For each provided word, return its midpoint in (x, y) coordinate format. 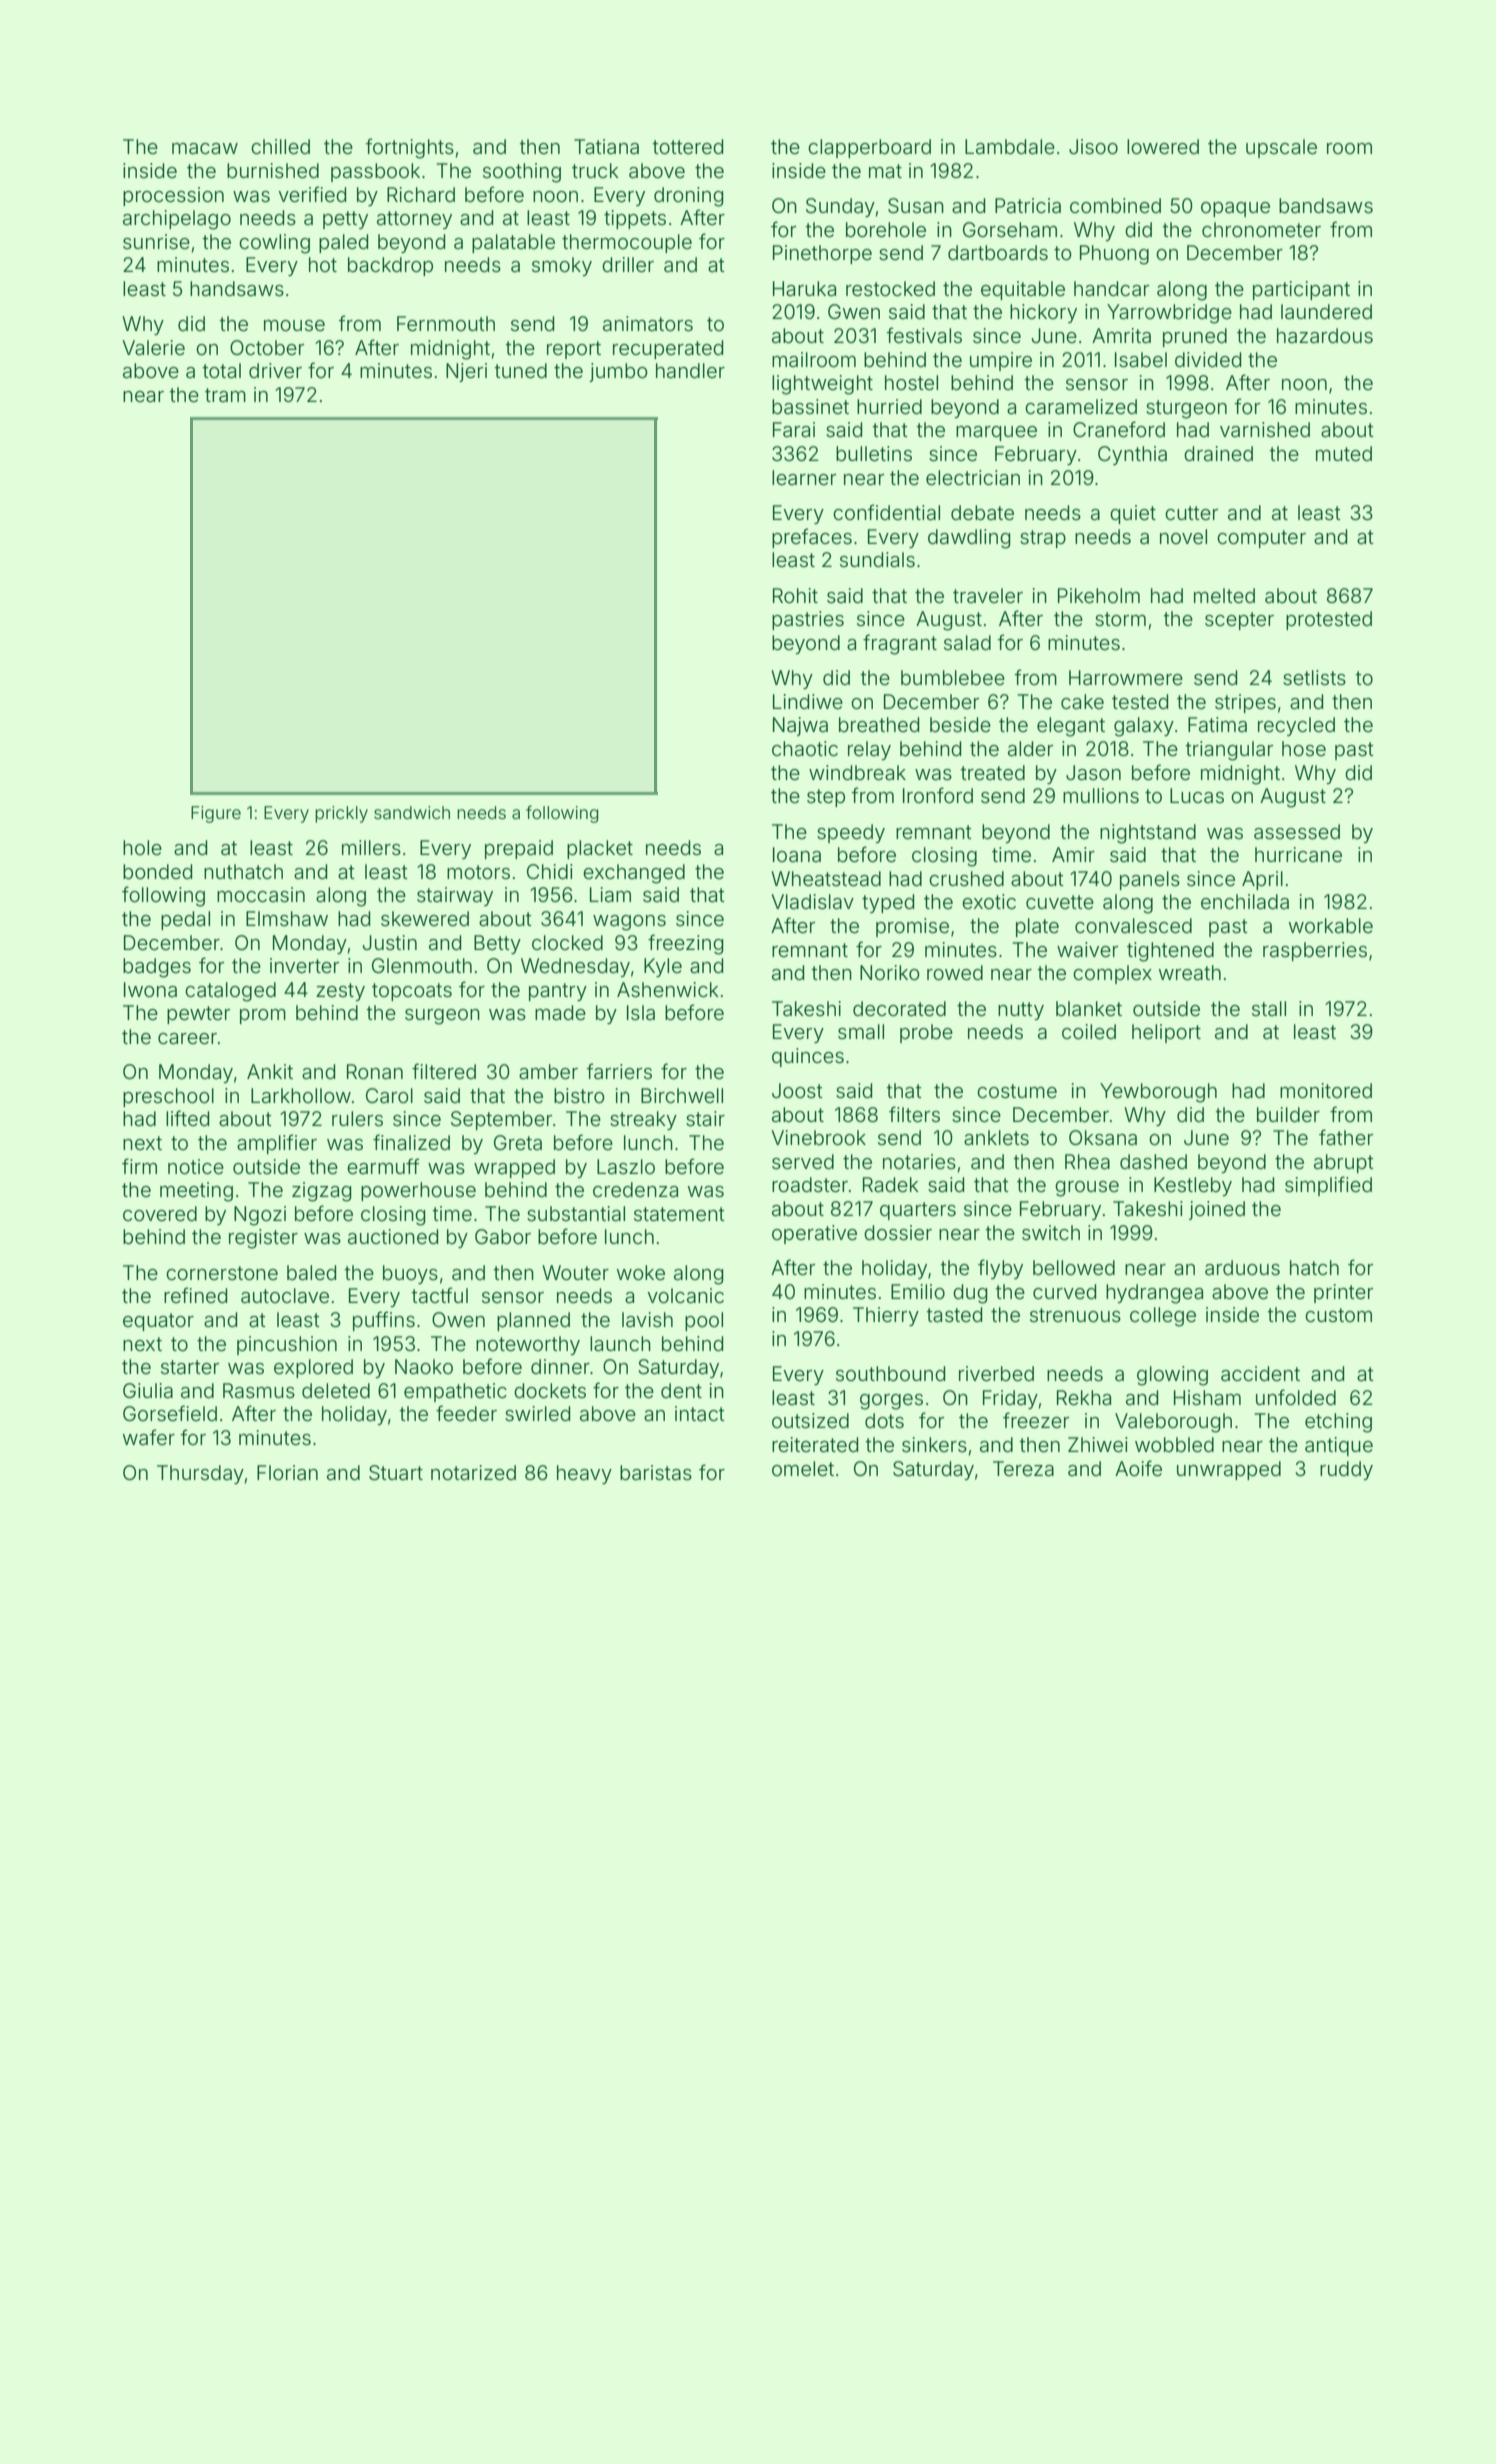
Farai (794, 429)
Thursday (200, 1474)
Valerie (153, 347)
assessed (1297, 831)
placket (600, 849)
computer (1261, 539)
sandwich (412, 812)
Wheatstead (826, 878)
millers (371, 847)
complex (1112, 974)
